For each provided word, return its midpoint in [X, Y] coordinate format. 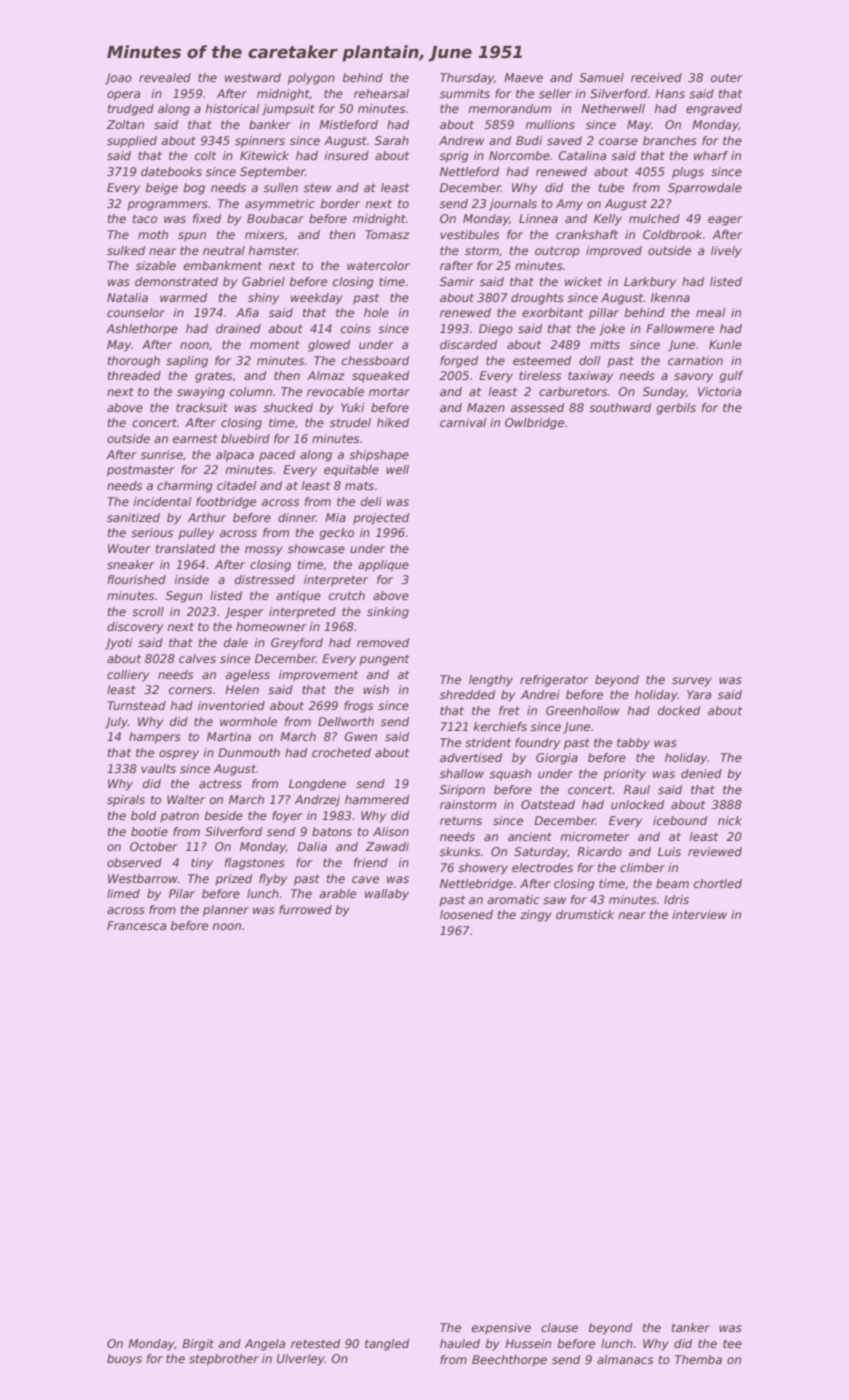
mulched [654, 218]
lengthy [491, 681]
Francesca [136, 925]
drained [238, 328]
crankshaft [587, 234]
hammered [377, 799]
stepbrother [224, 1360]
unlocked [637, 804]
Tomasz [387, 234]
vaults [158, 768]
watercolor [378, 265]
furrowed [305, 909]
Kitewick [264, 155]
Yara [699, 694]
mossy [264, 551]
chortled [718, 883]
